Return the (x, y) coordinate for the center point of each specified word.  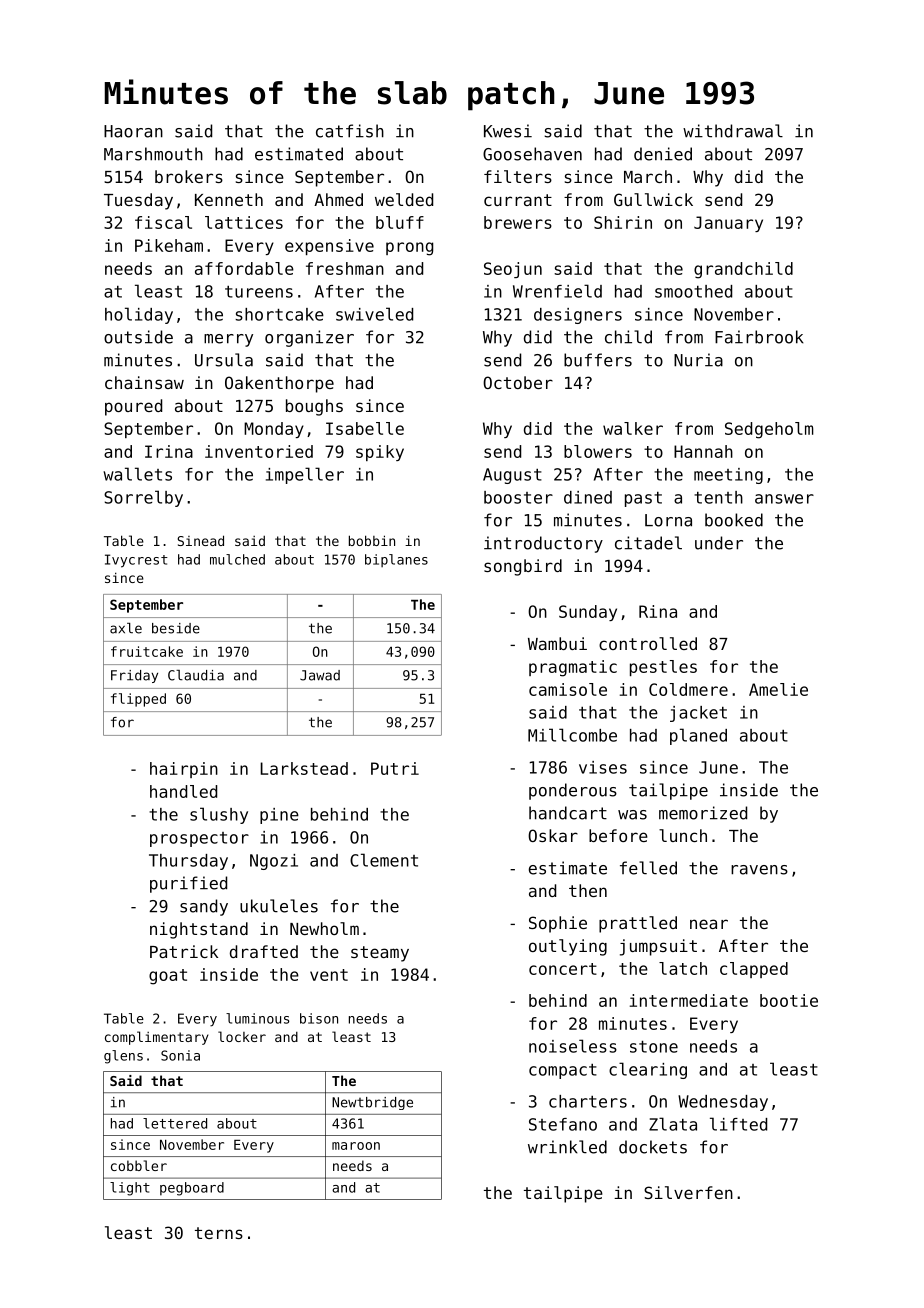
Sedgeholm (769, 430)
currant (518, 200)
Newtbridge (372, 1103)
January (728, 224)
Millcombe (572, 735)
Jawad (320, 675)
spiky (380, 453)
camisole (568, 689)
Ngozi (274, 862)
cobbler (139, 1165)
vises (603, 767)
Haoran (133, 131)
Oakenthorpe (279, 384)
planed (698, 736)
